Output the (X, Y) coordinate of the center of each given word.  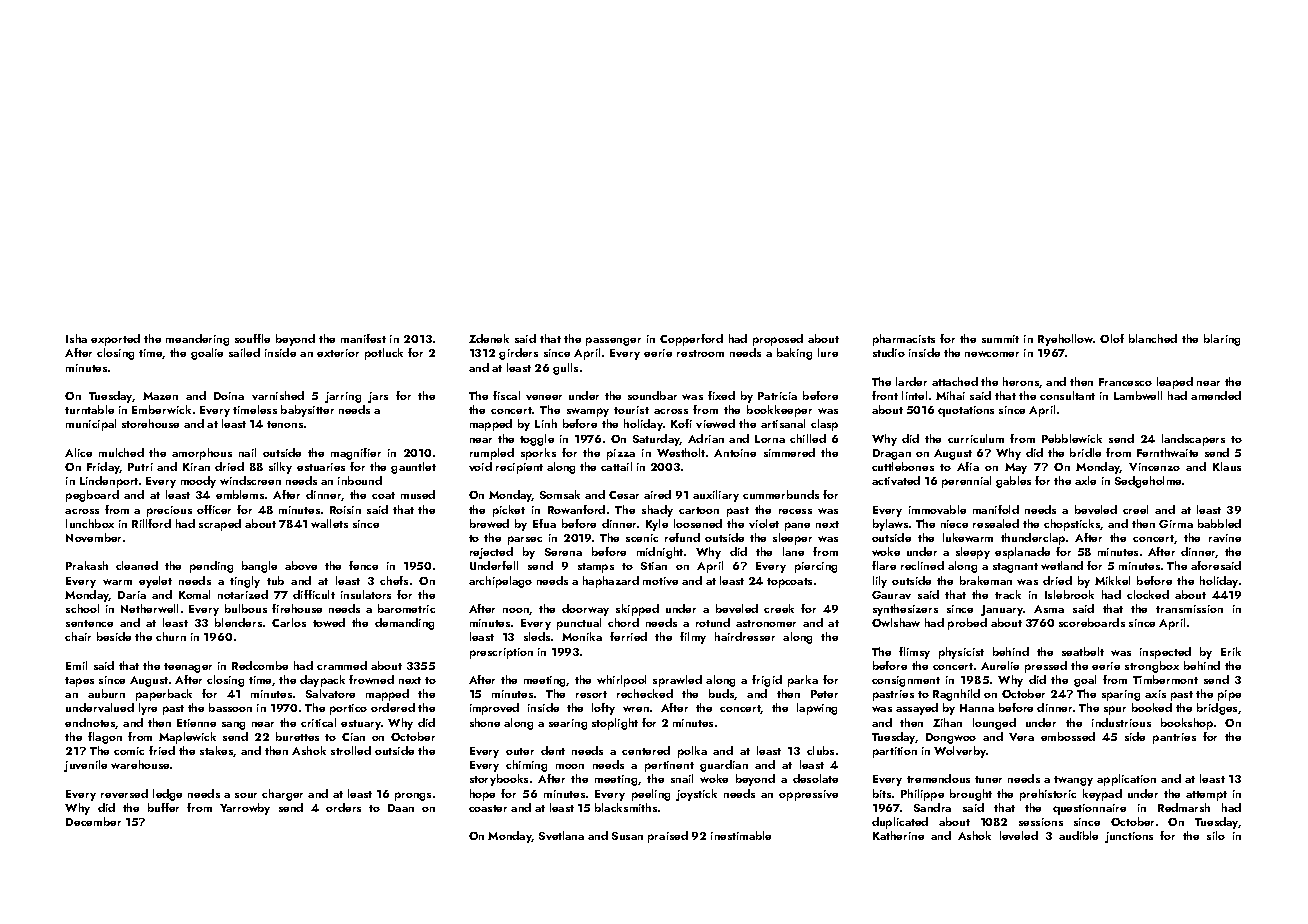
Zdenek (489, 338)
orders (343, 807)
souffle (252, 338)
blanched (1153, 338)
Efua (544, 523)
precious (169, 511)
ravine (1225, 538)
